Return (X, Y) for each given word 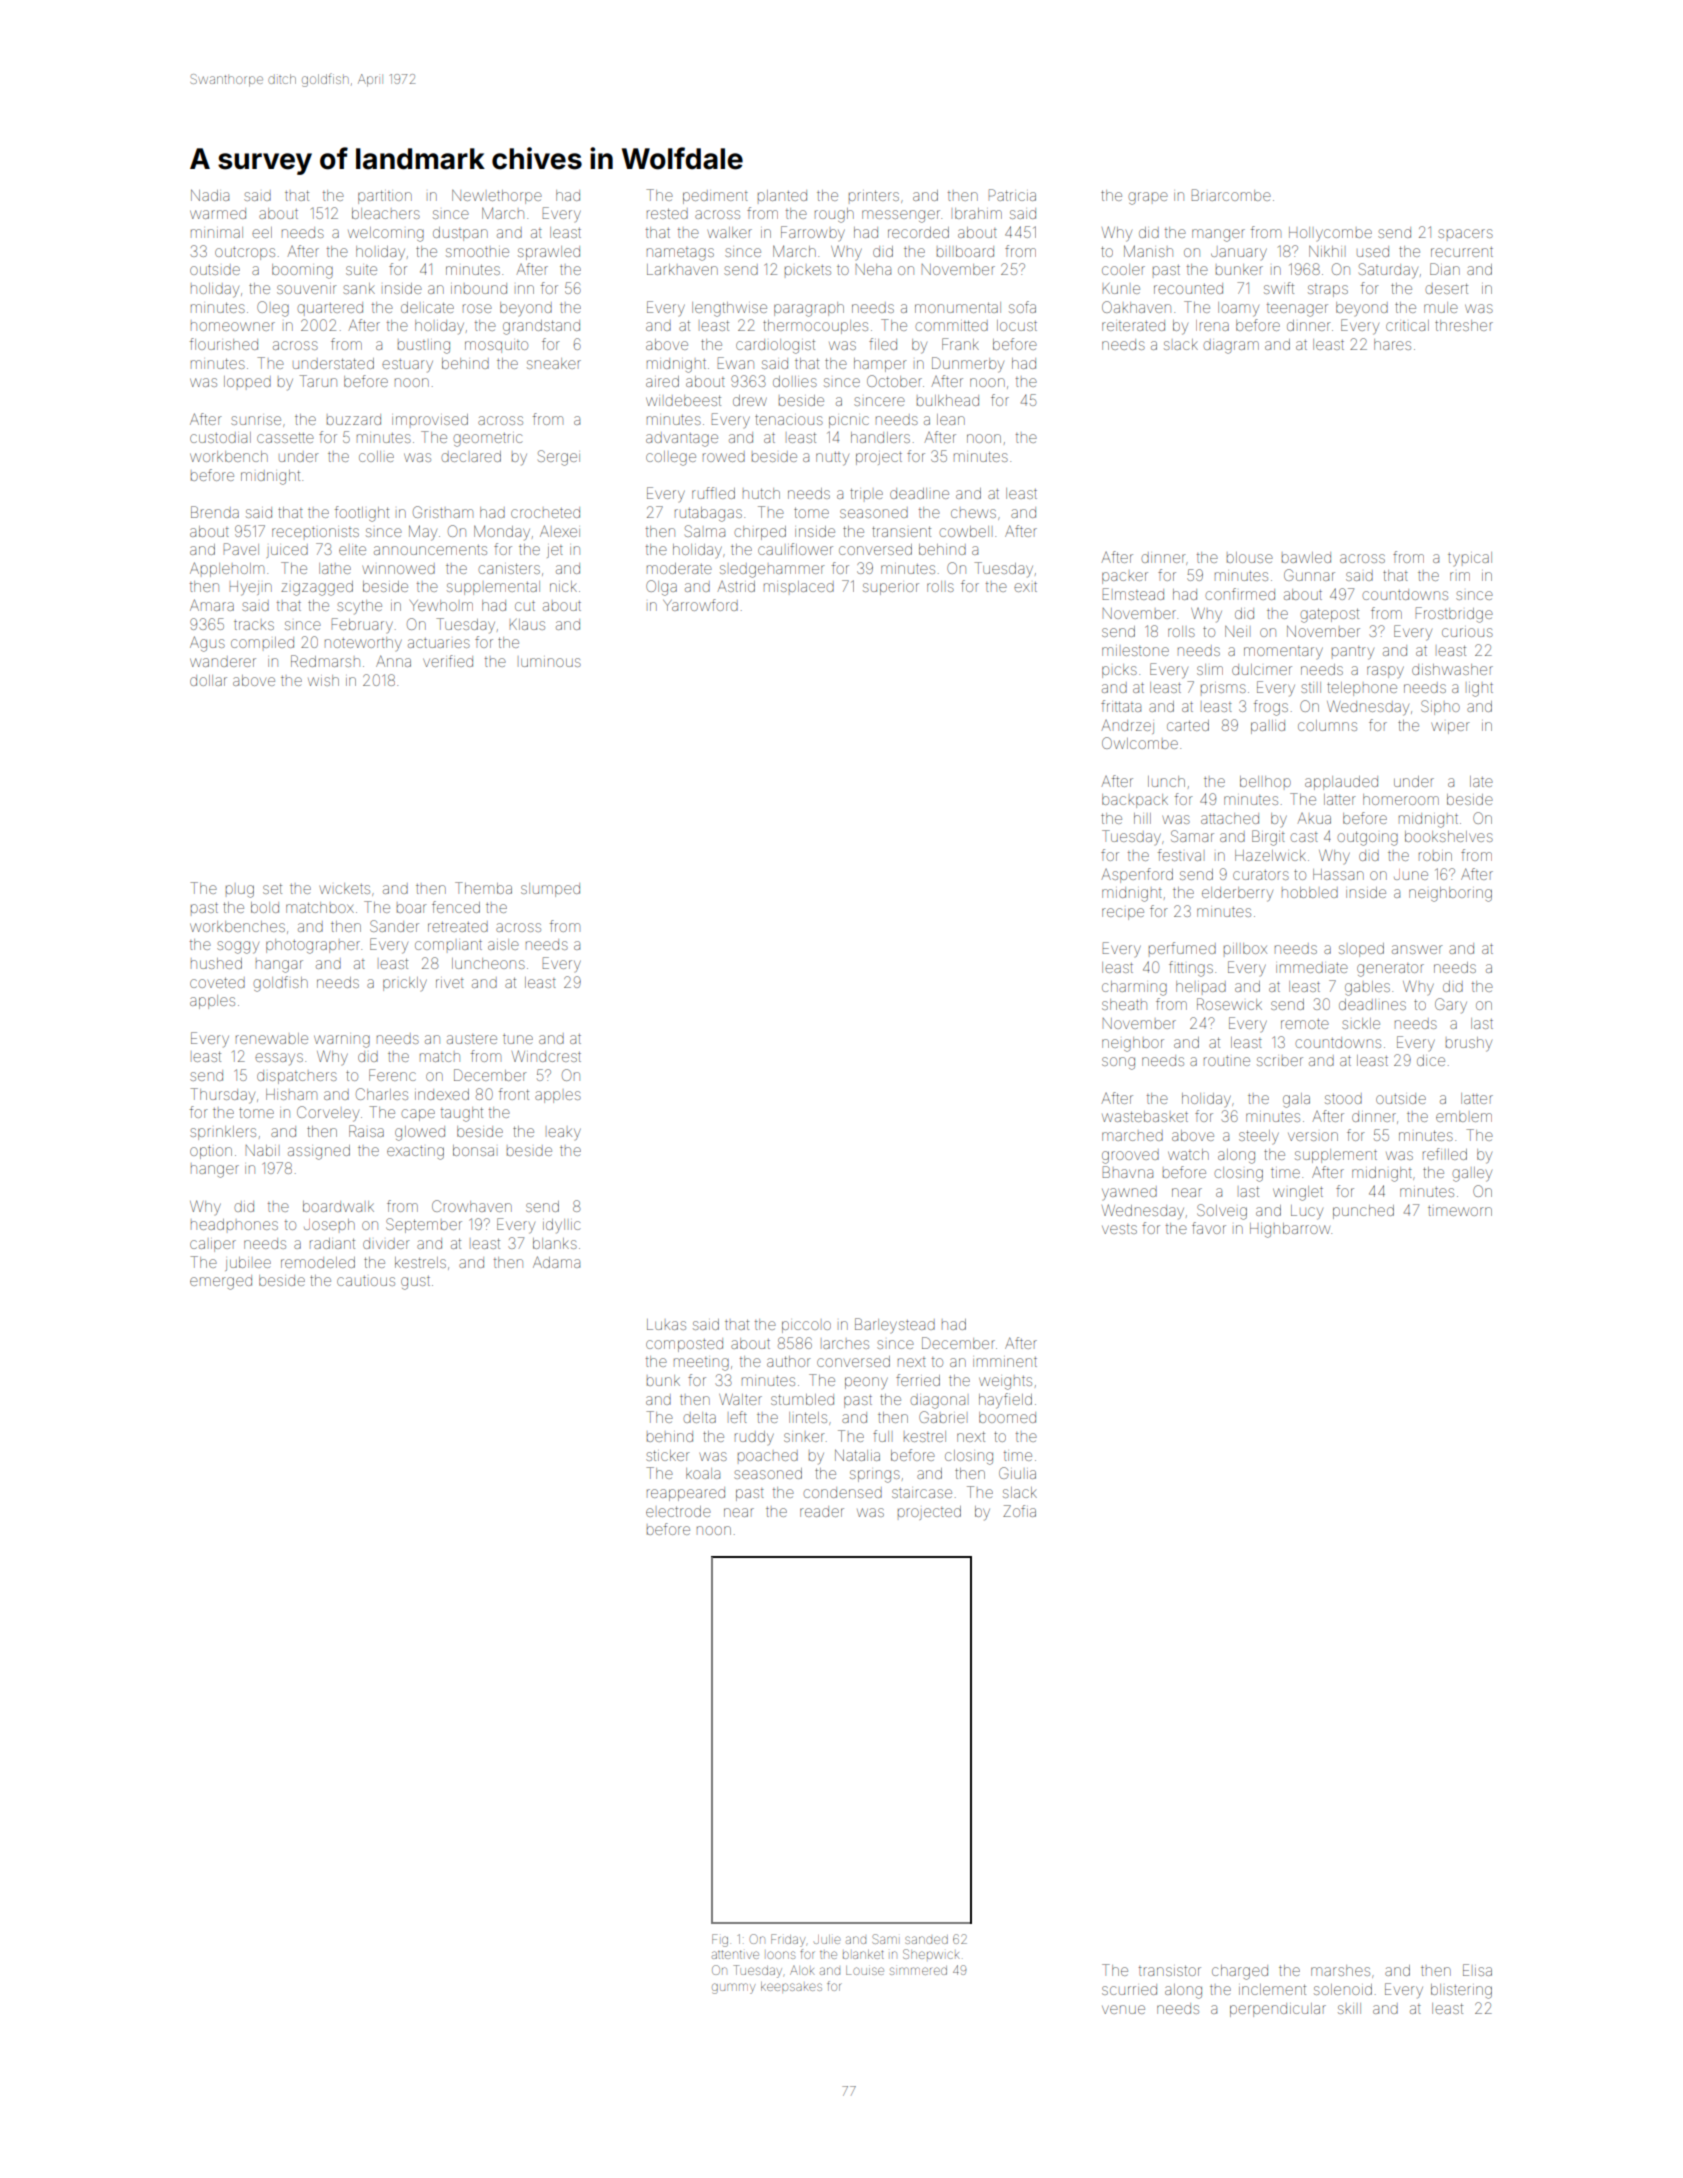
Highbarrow (1290, 1230)
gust (415, 1283)
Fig (720, 1940)
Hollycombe (1330, 234)
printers (874, 195)
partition (385, 197)
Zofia (1019, 1511)
